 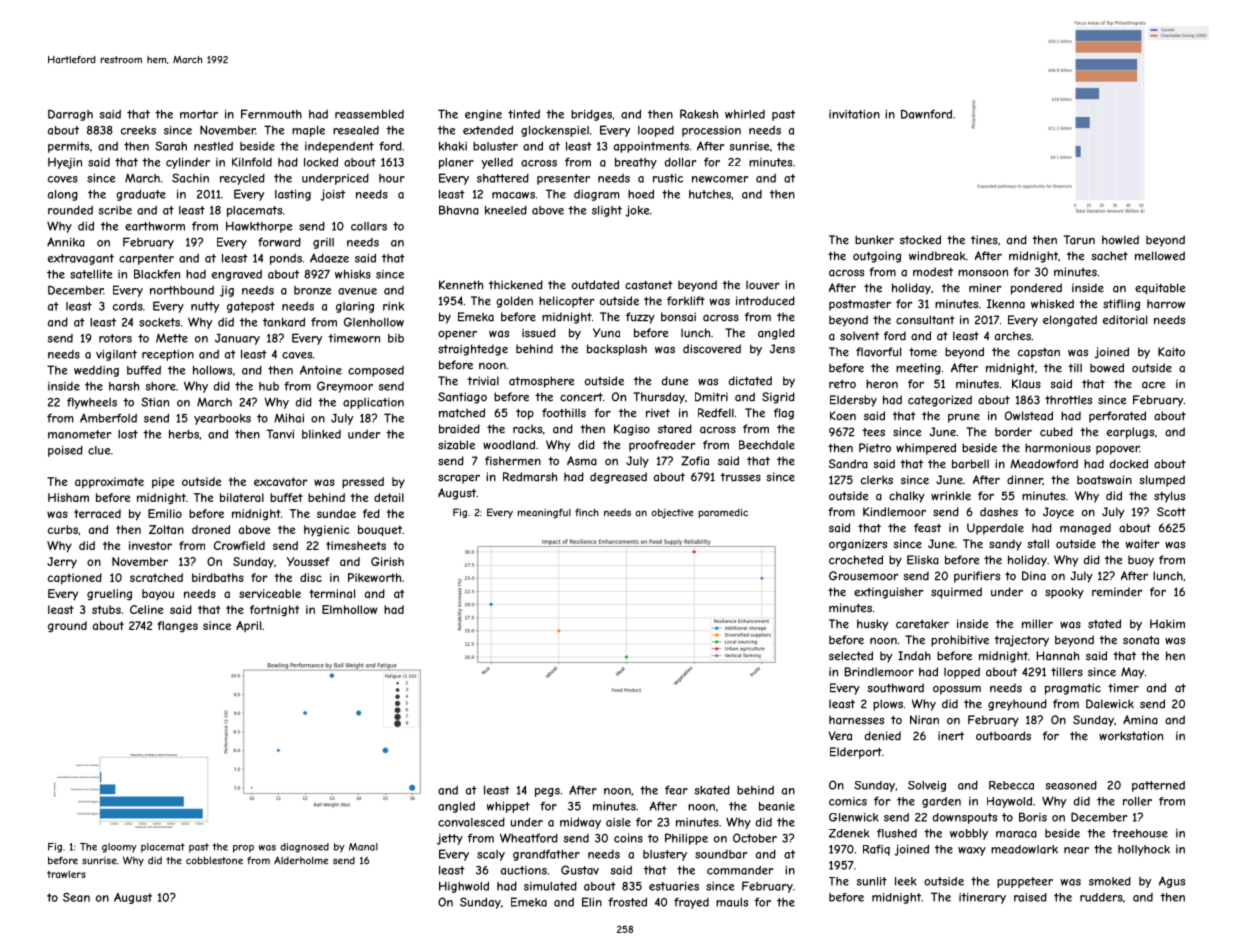 I want to click on issued, so click(x=539, y=333).
